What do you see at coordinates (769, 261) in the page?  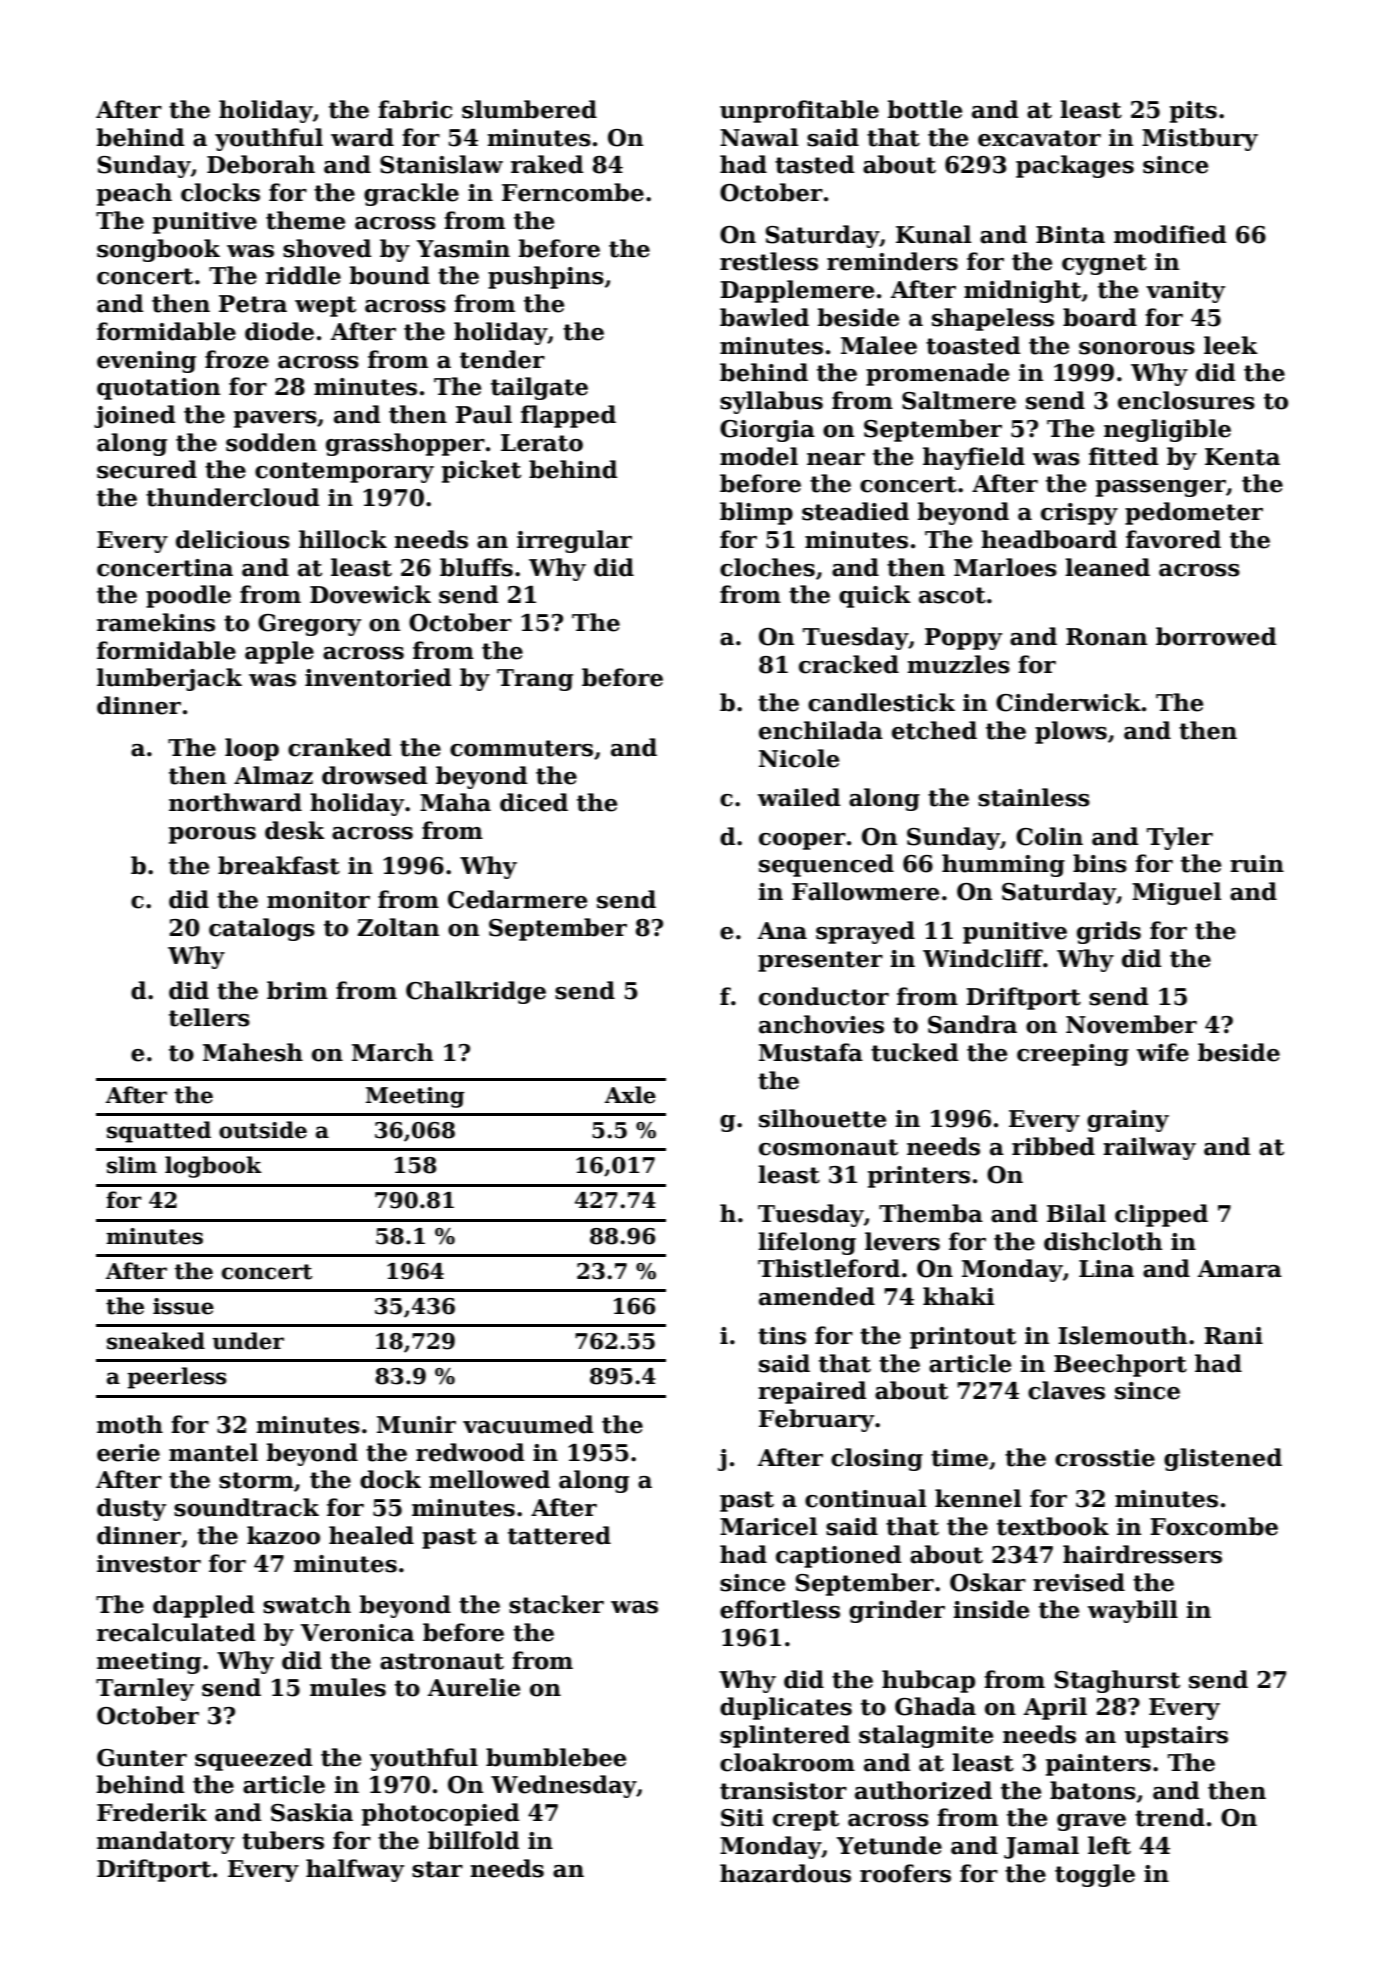 I see `restless` at bounding box center [769, 261].
